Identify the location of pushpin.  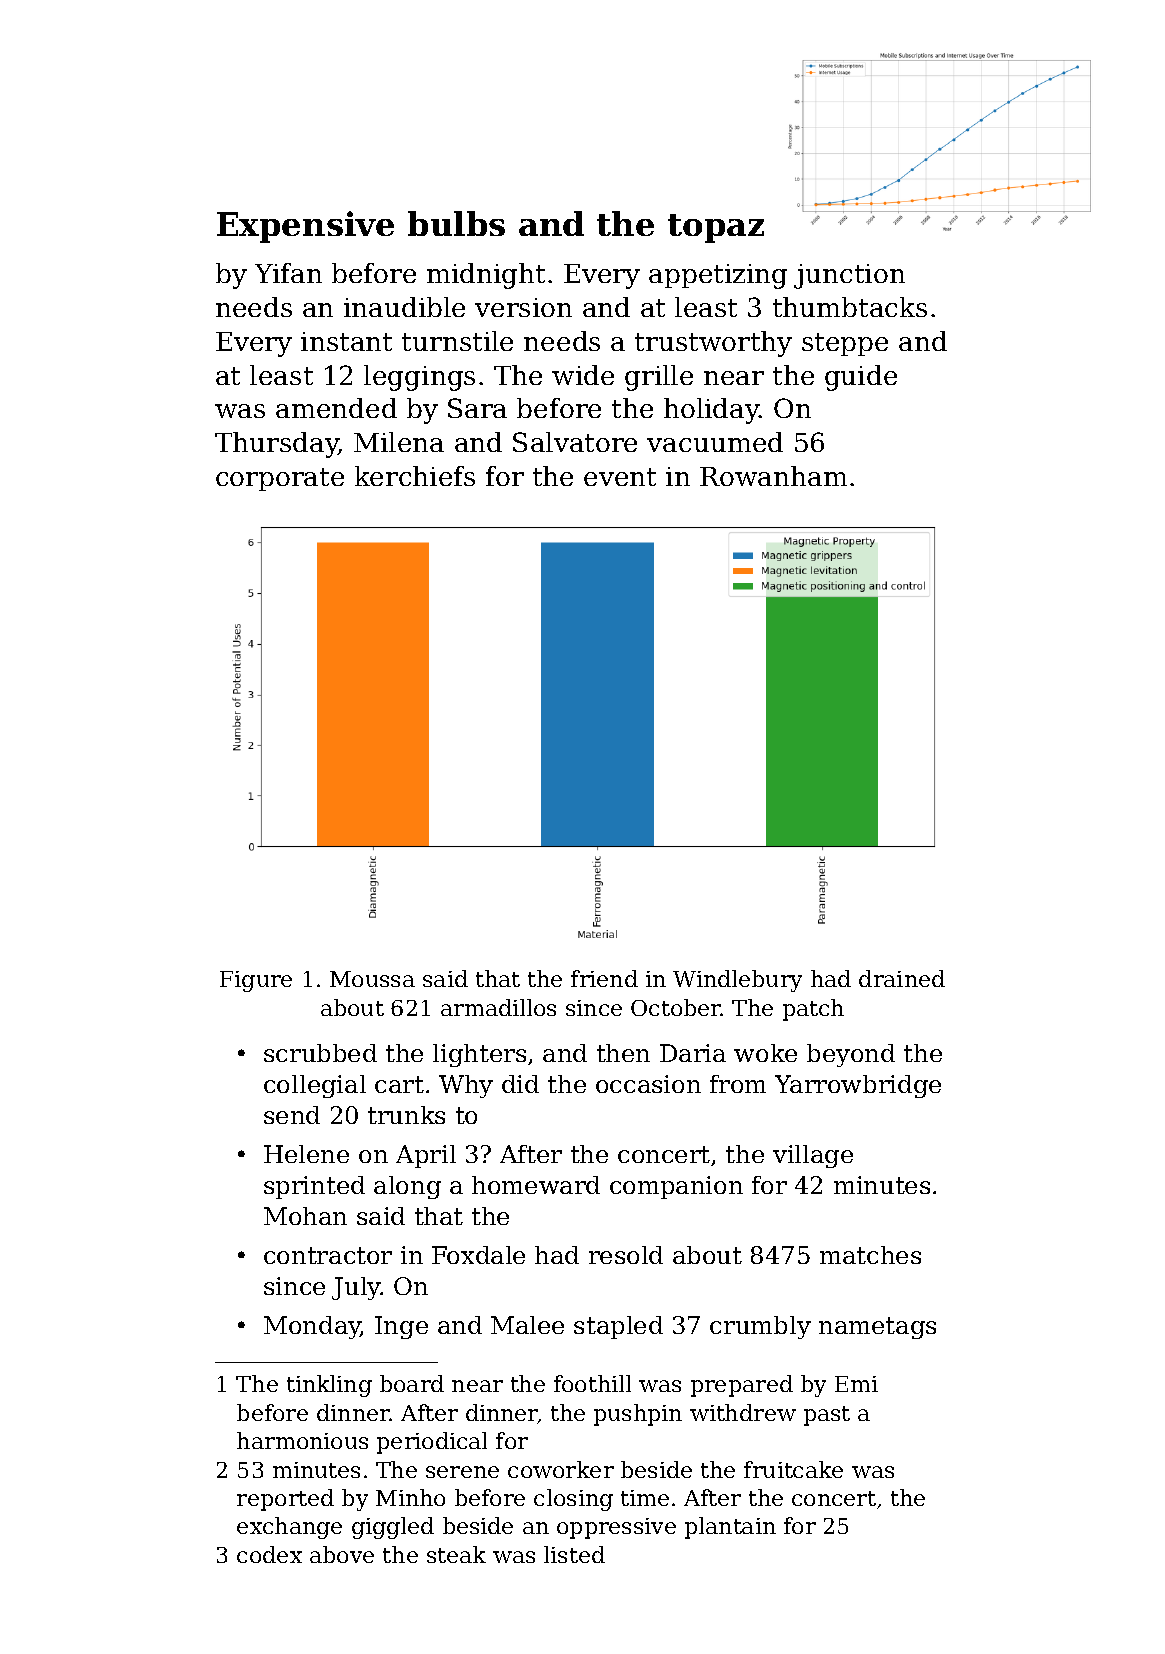
(638, 1415).
